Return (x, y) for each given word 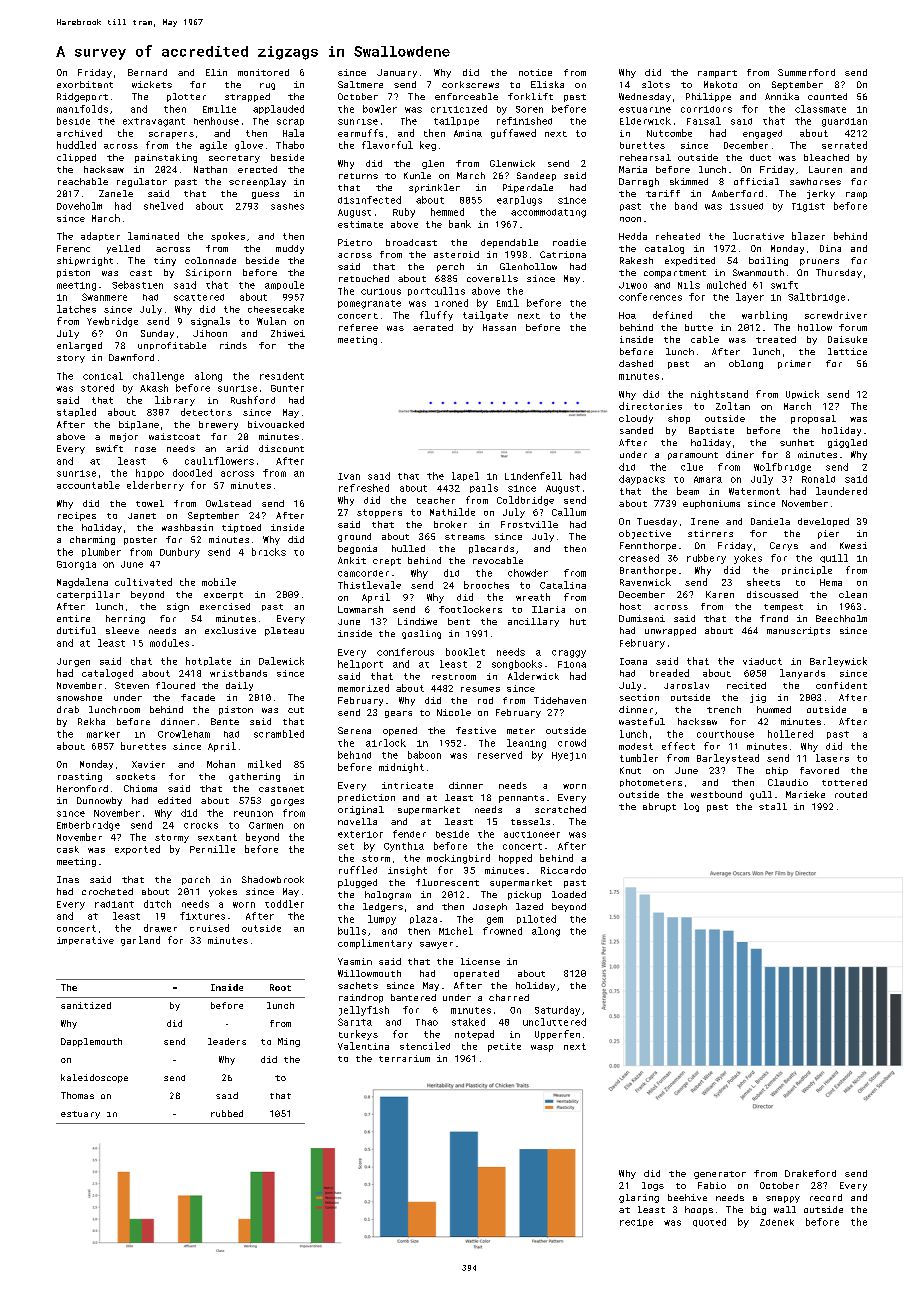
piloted (536, 919)
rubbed (227, 1113)
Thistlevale (369, 585)
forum (853, 327)
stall (773, 806)
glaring (639, 1198)
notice (535, 72)
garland (140, 941)
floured (175, 685)
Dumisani (642, 618)
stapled (76, 412)
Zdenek (777, 1222)
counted (827, 96)
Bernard (147, 72)
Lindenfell (533, 476)
